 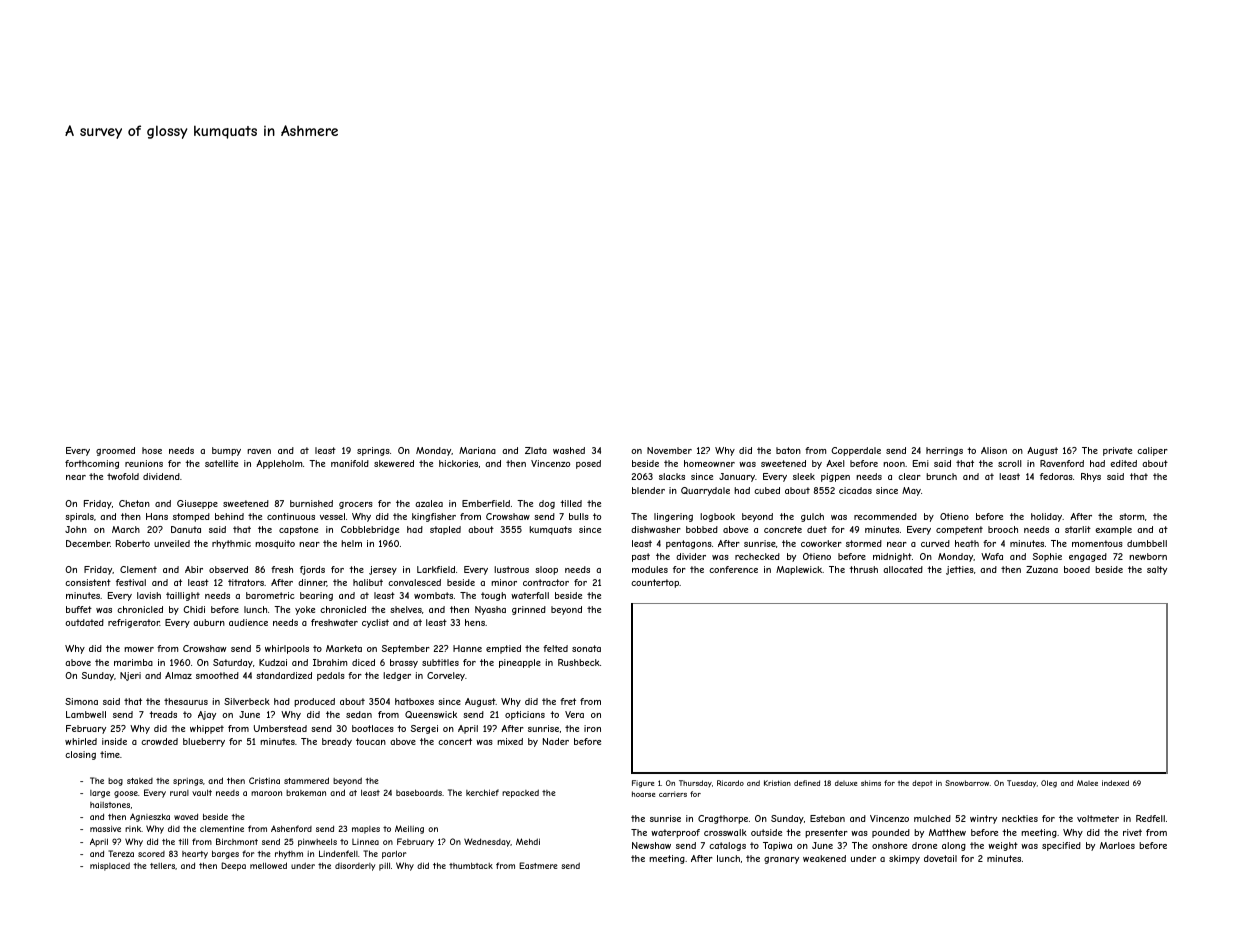 What do you see at coordinates (672, 476) in the screenshot?
I see `slacks` at bounding box center [672, 476].
